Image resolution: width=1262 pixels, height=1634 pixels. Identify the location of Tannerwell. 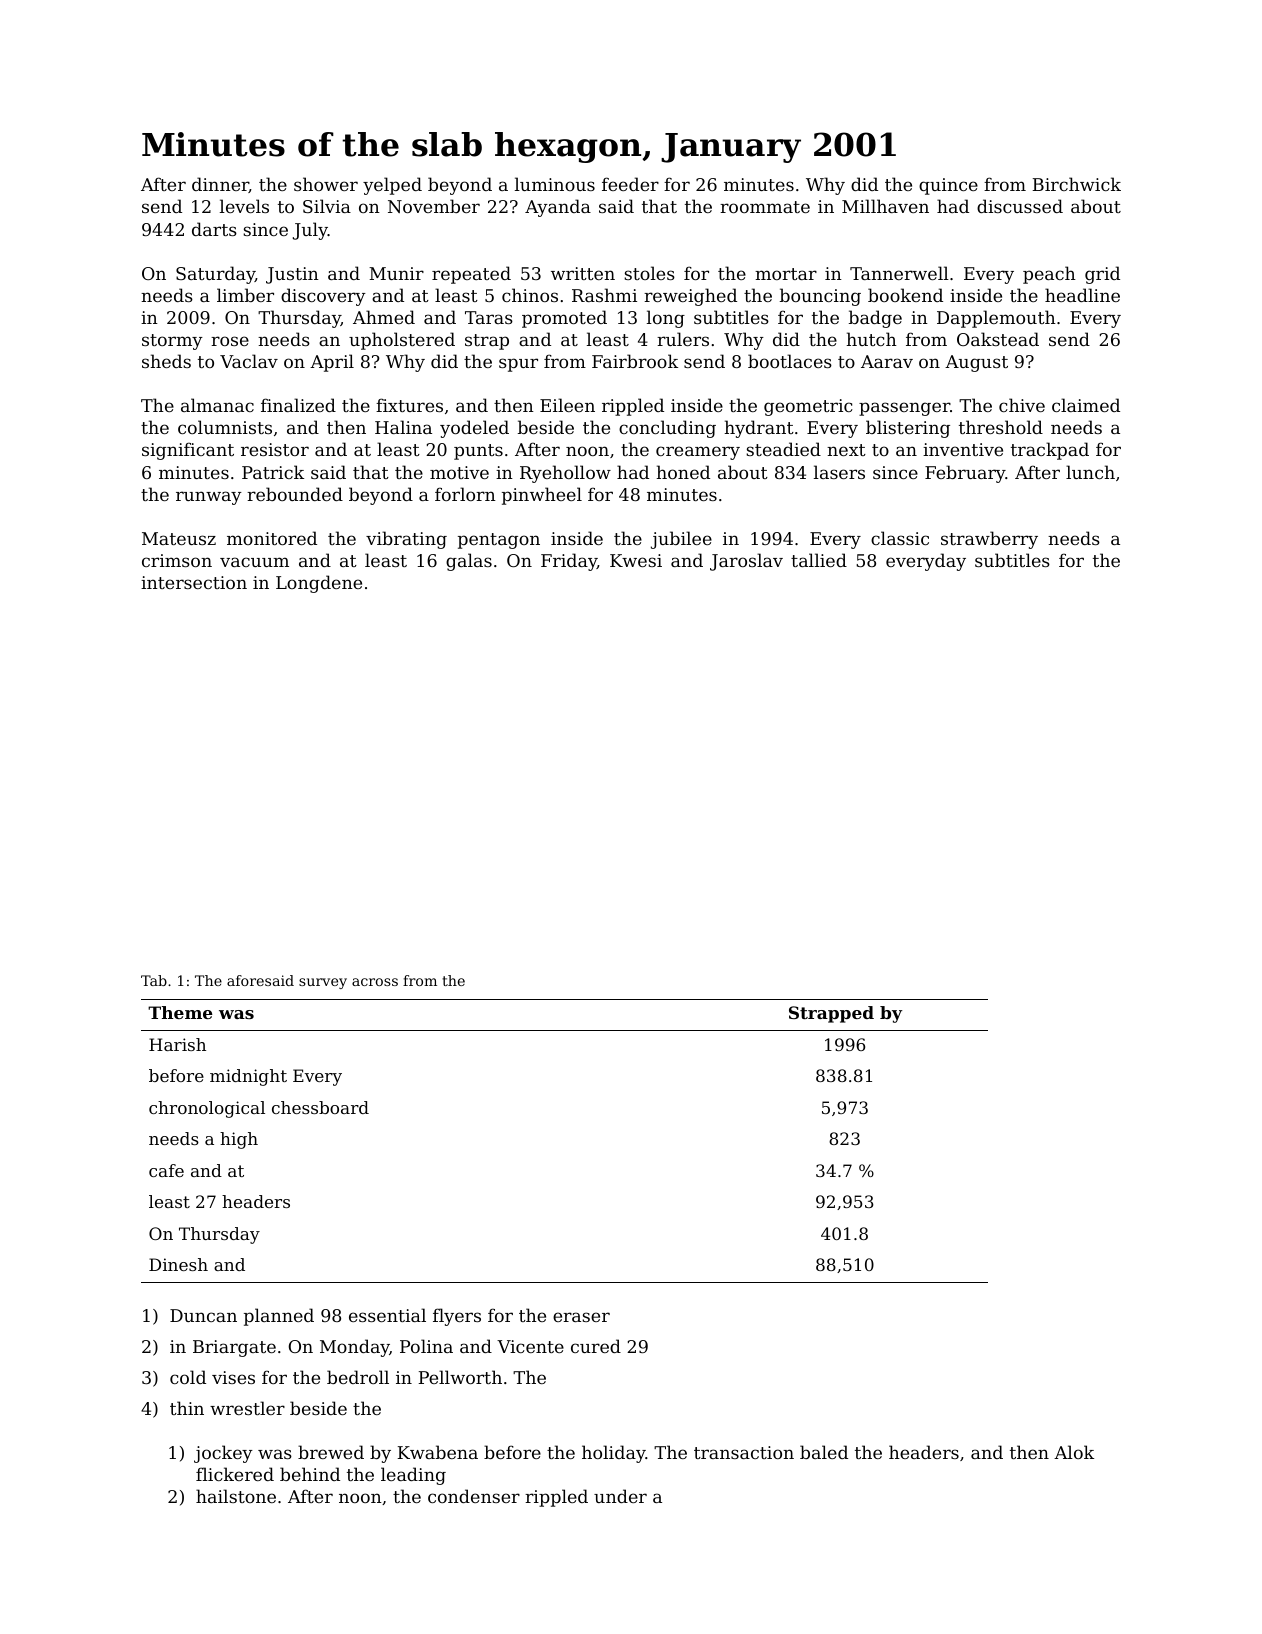
(899, 273).
